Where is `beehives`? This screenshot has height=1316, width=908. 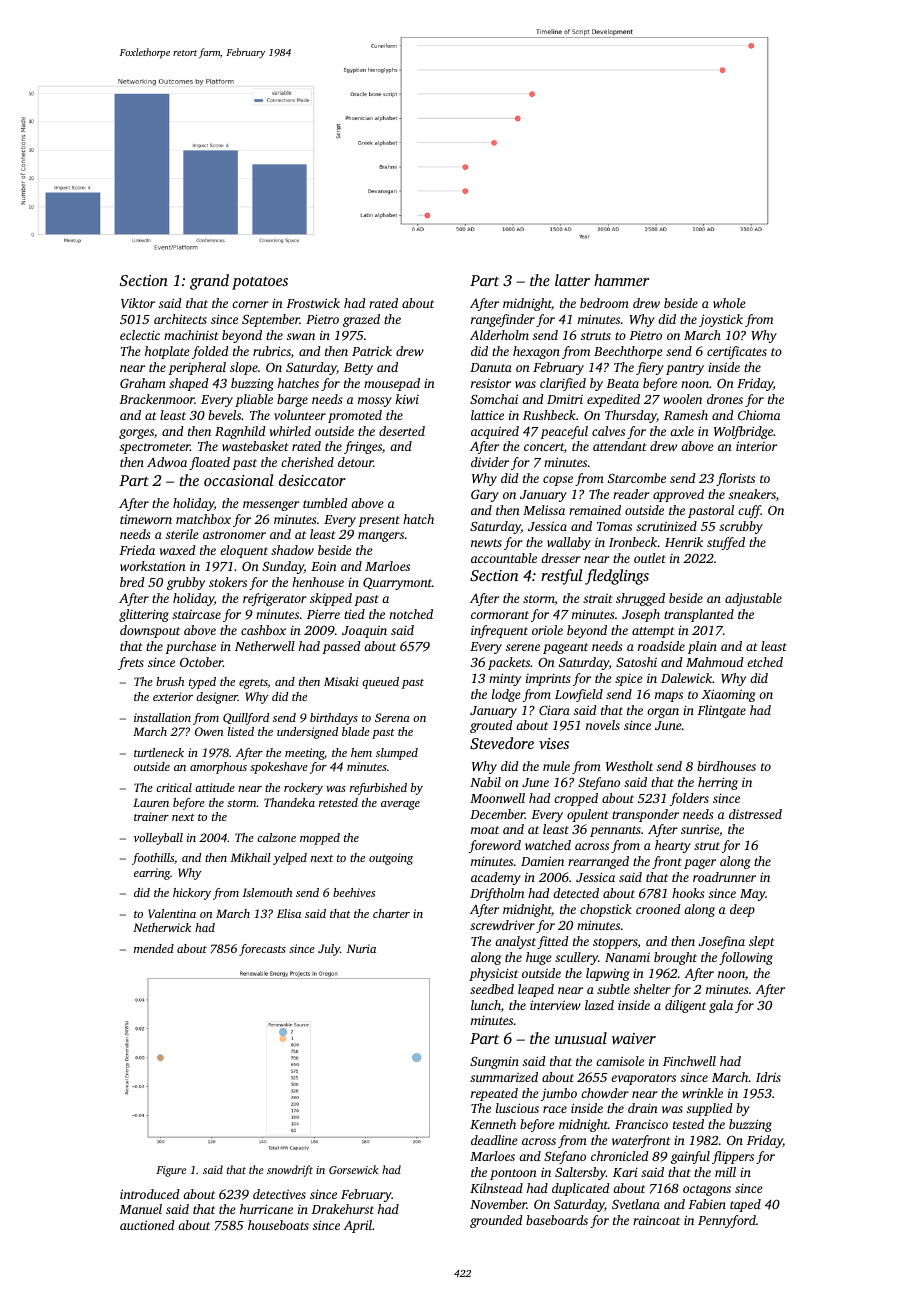
beehives is located at coordinates (354, 892).
